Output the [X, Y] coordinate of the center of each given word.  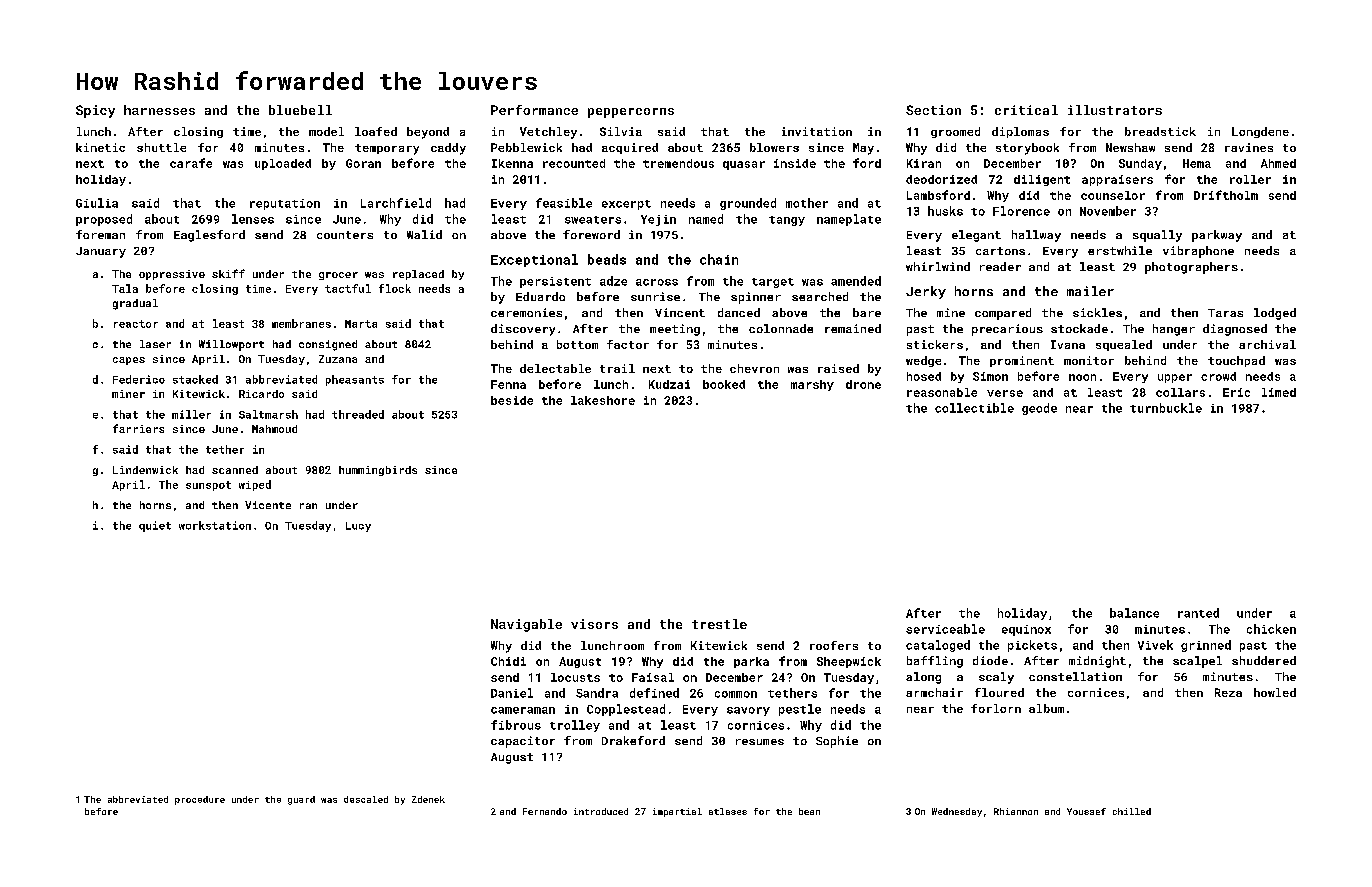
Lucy [358, 527]
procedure [200, 800]
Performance [534, 110]
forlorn [996, 708]
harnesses [159, 110]
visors [594, 624]
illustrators [1115, 110]
